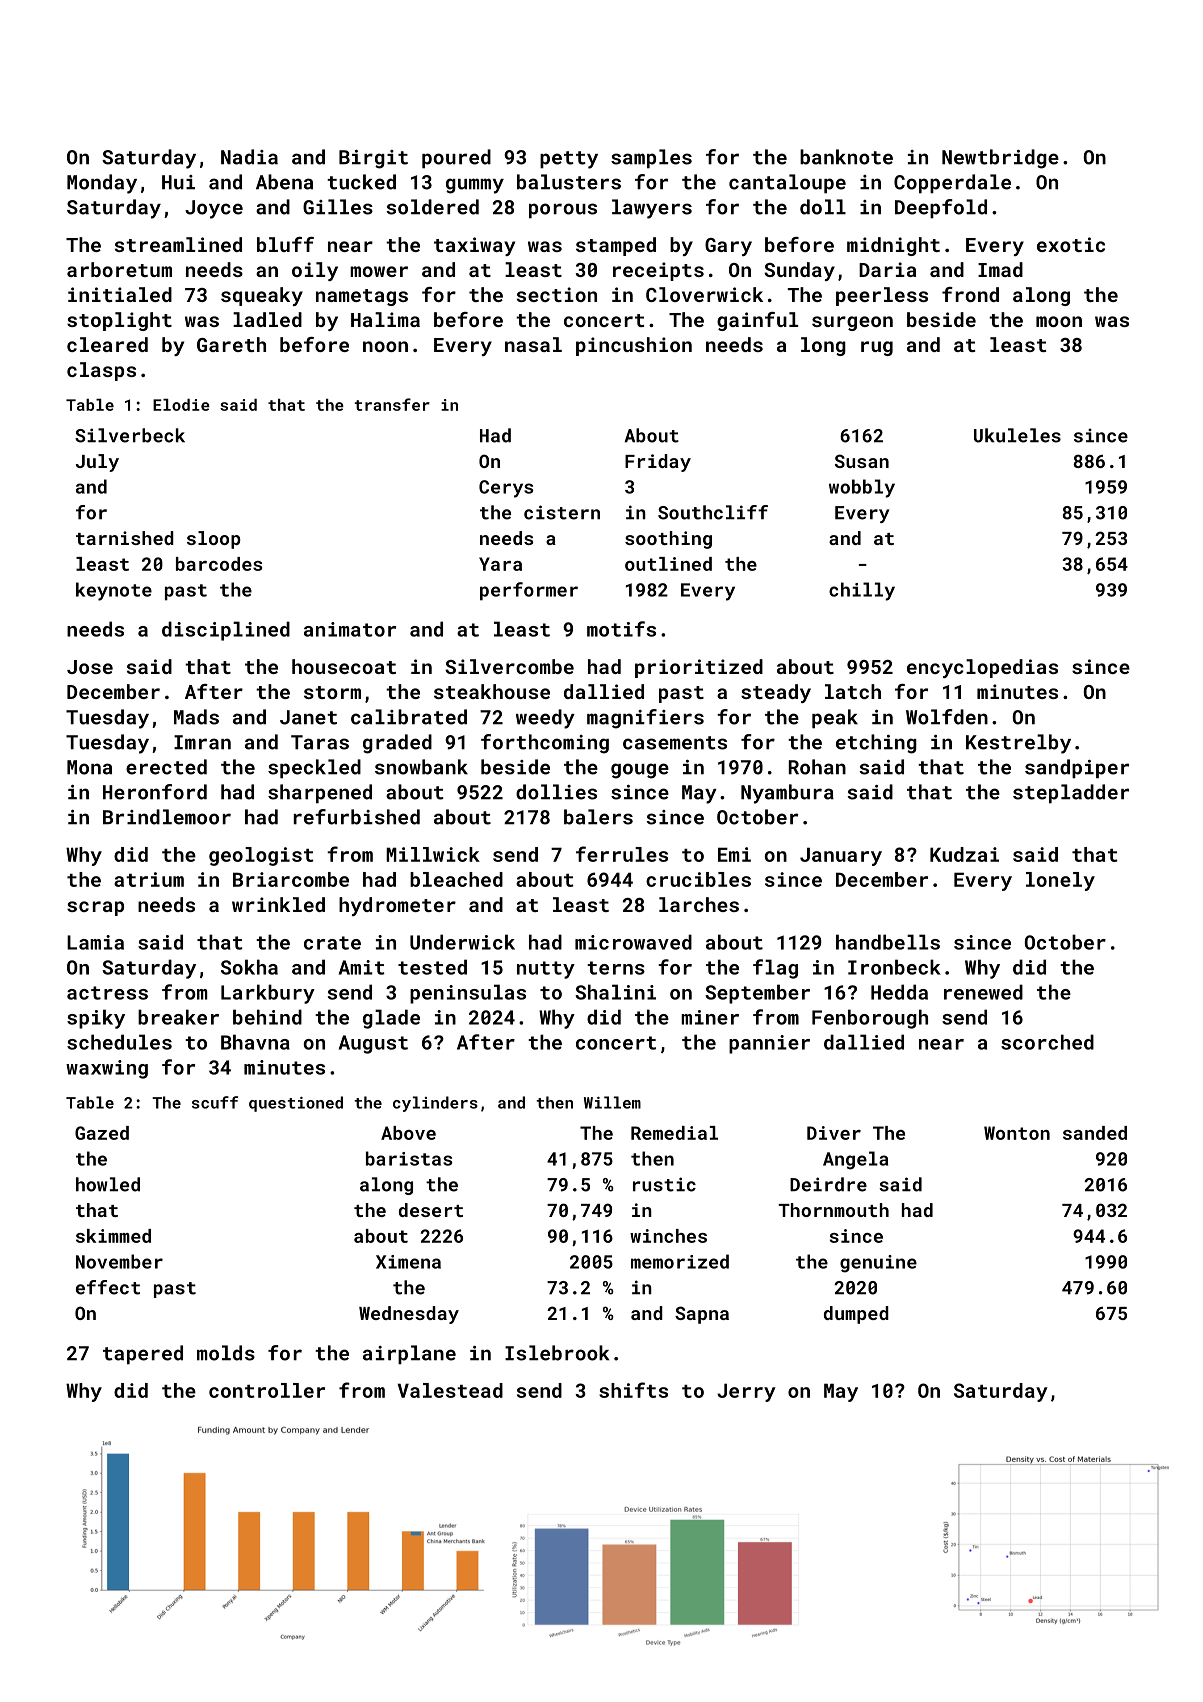 Image resolution: width=1203 pixels, height=1702 pixels. I want to click on Ukuleles, so click(1017, 435).
